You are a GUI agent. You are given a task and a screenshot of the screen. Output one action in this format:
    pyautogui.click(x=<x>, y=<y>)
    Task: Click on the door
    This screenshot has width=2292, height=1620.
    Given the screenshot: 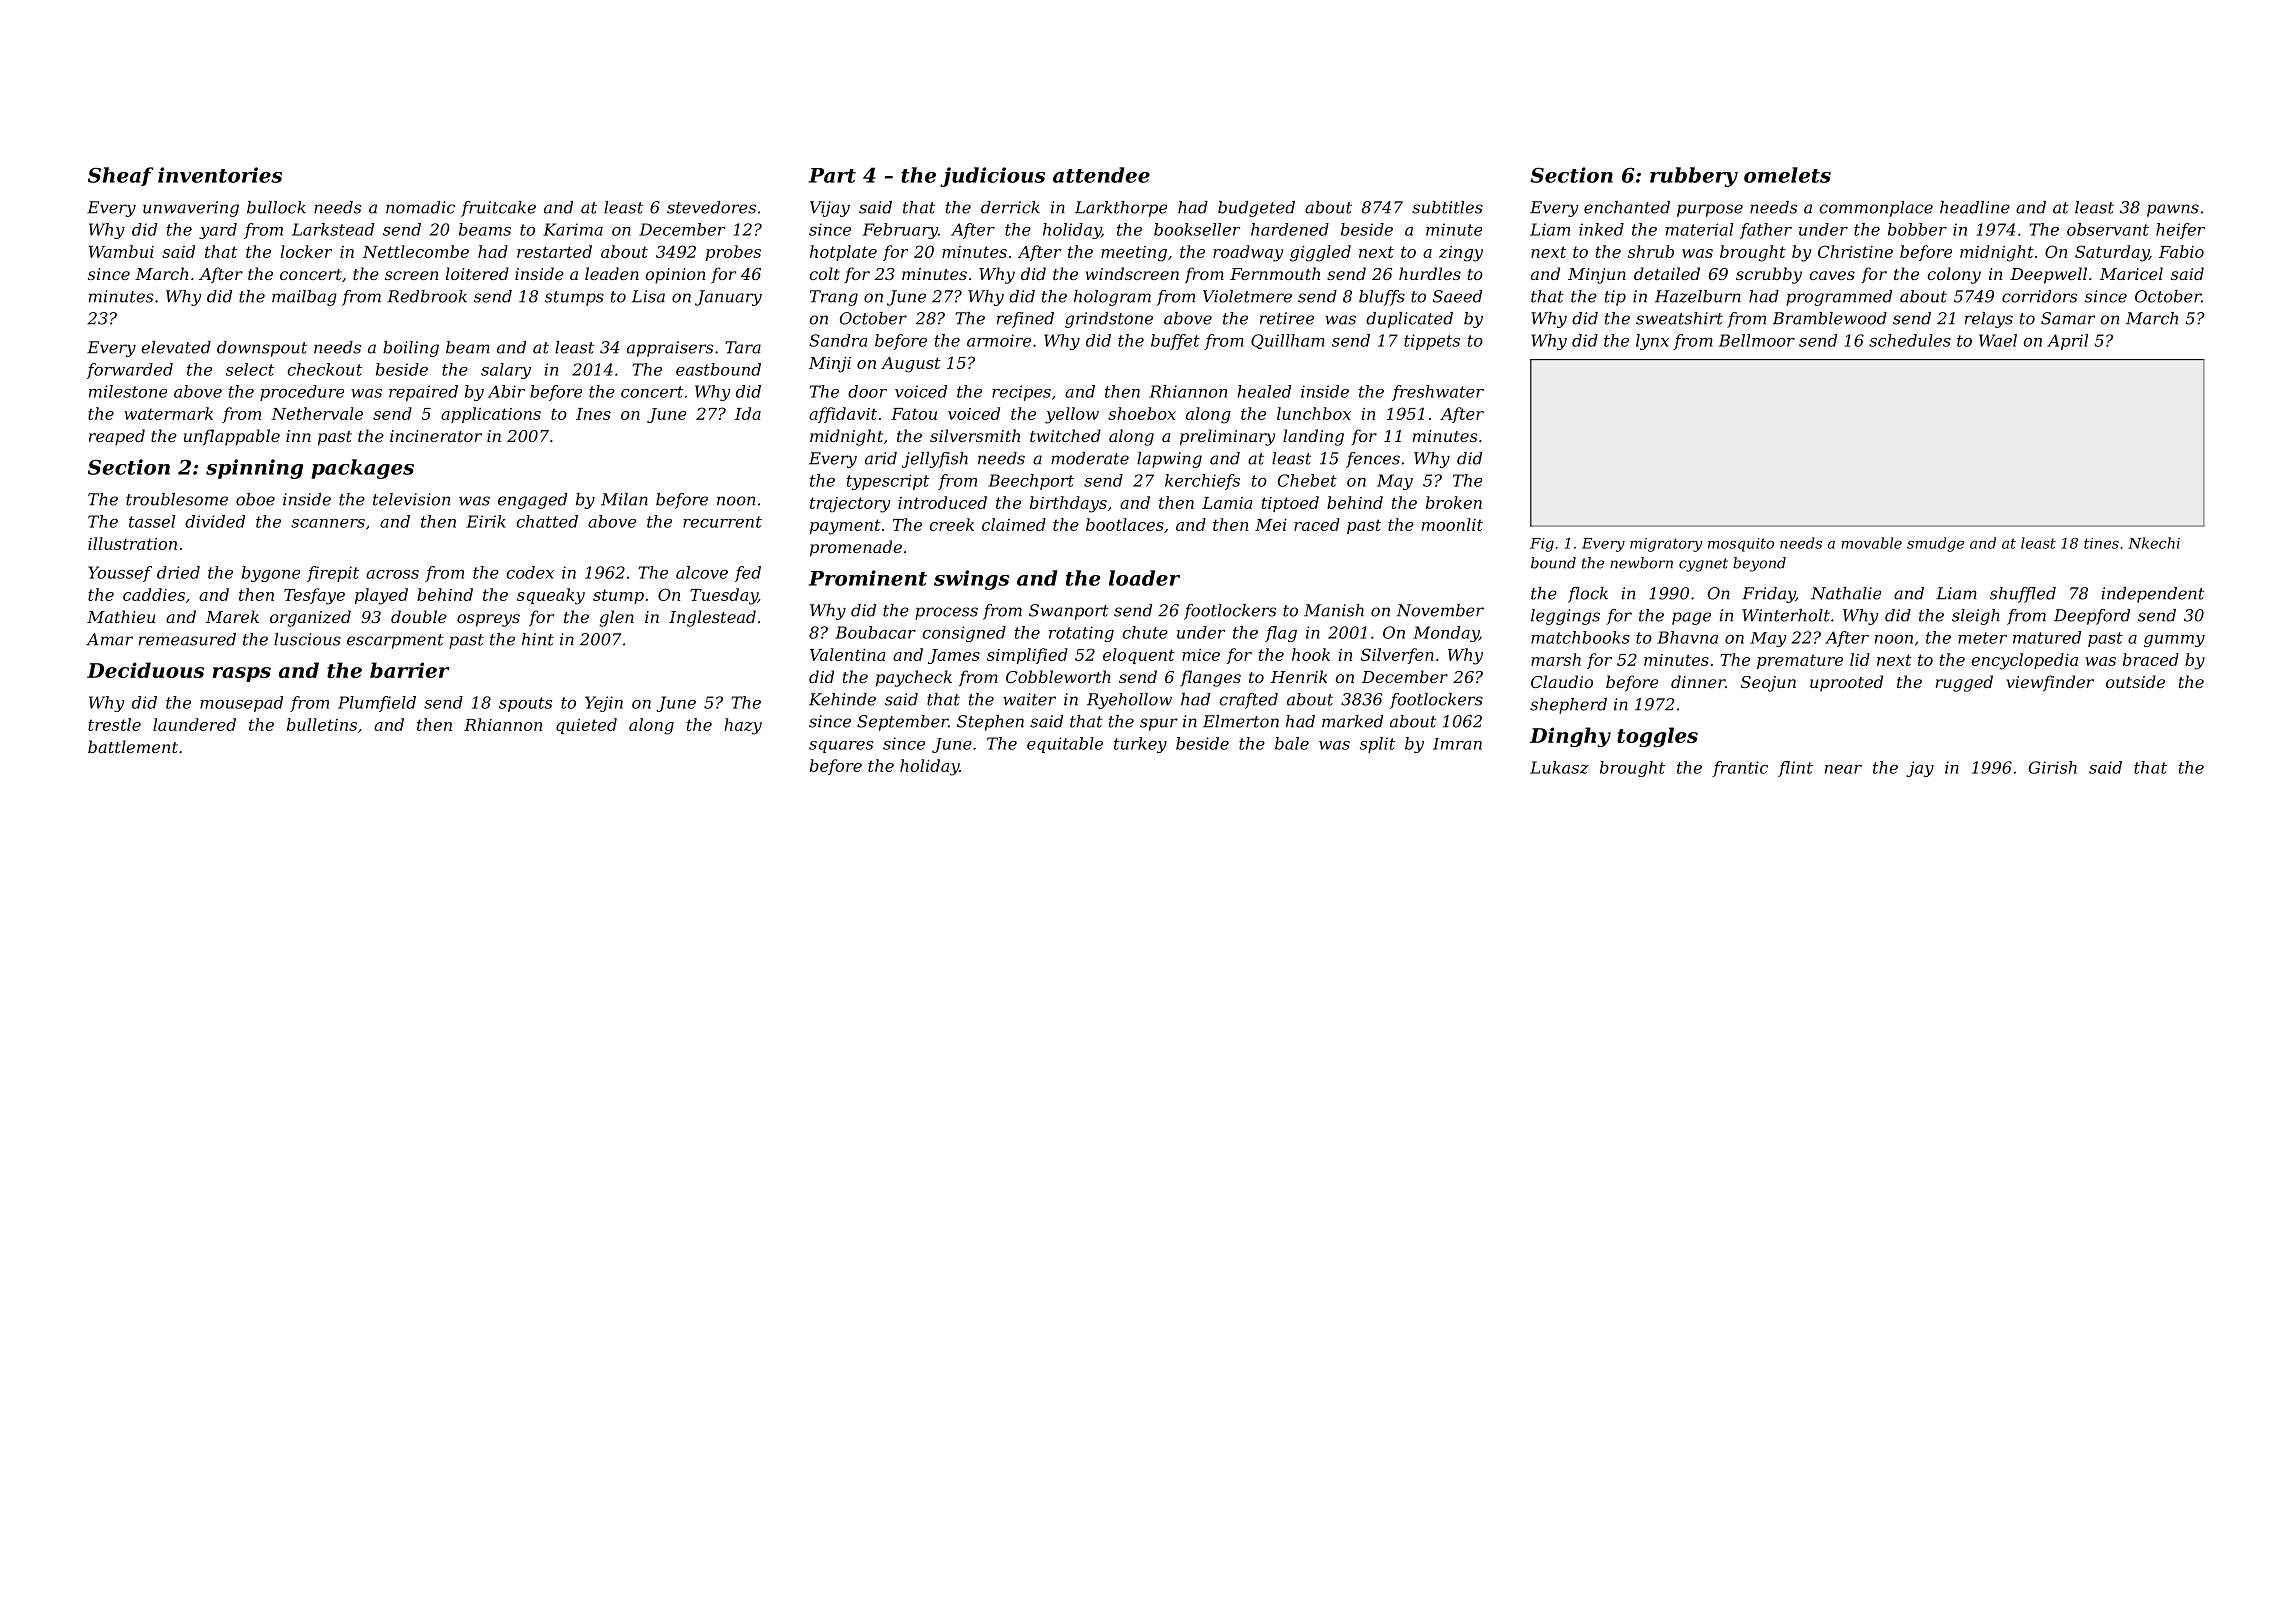 What is the action you would take?
    pyautogui.click(x=867, y=391)
